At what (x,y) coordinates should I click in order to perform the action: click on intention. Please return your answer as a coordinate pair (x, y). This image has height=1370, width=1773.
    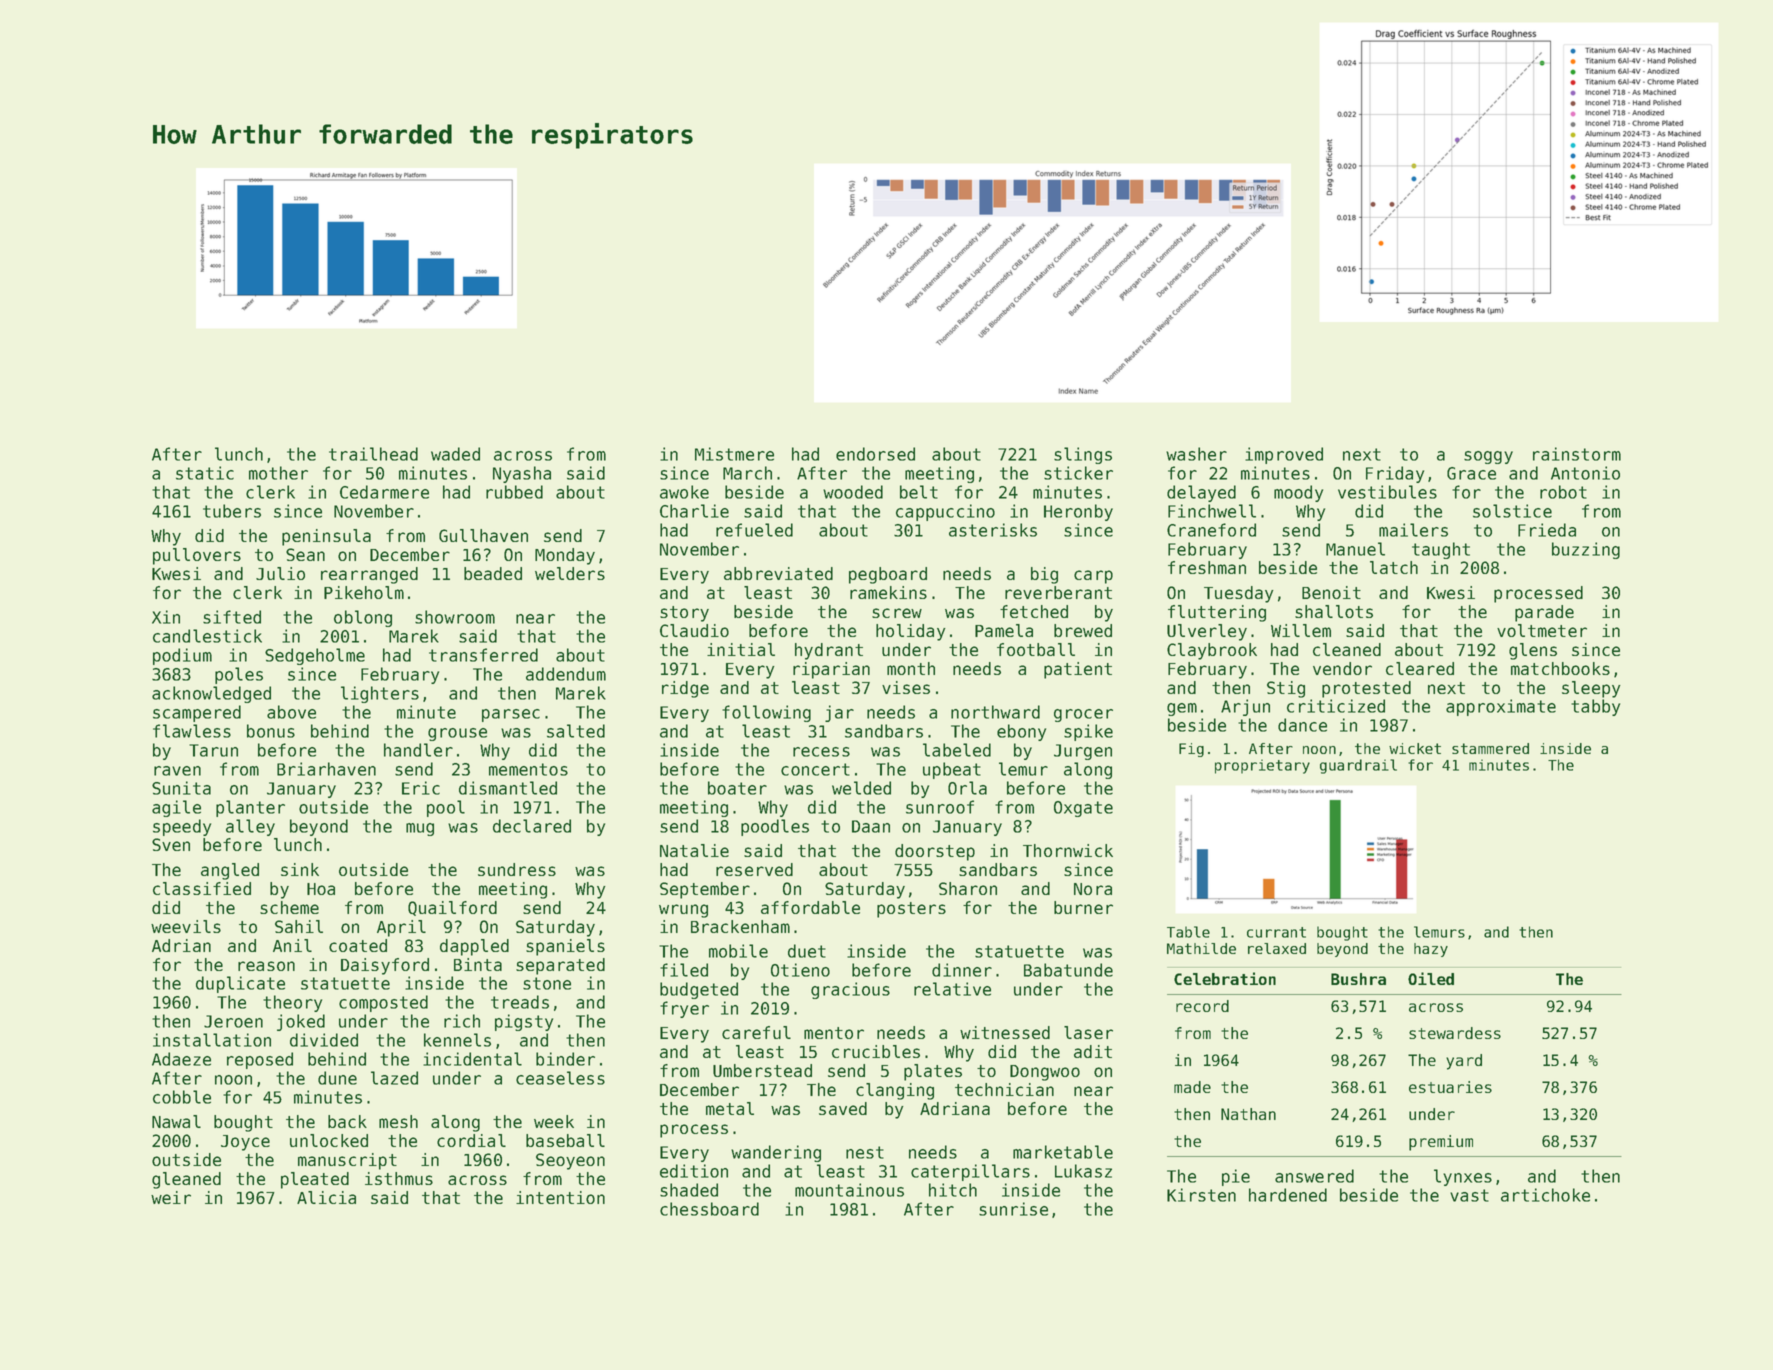
    Looking at the image, I should click on (560, 1197).
